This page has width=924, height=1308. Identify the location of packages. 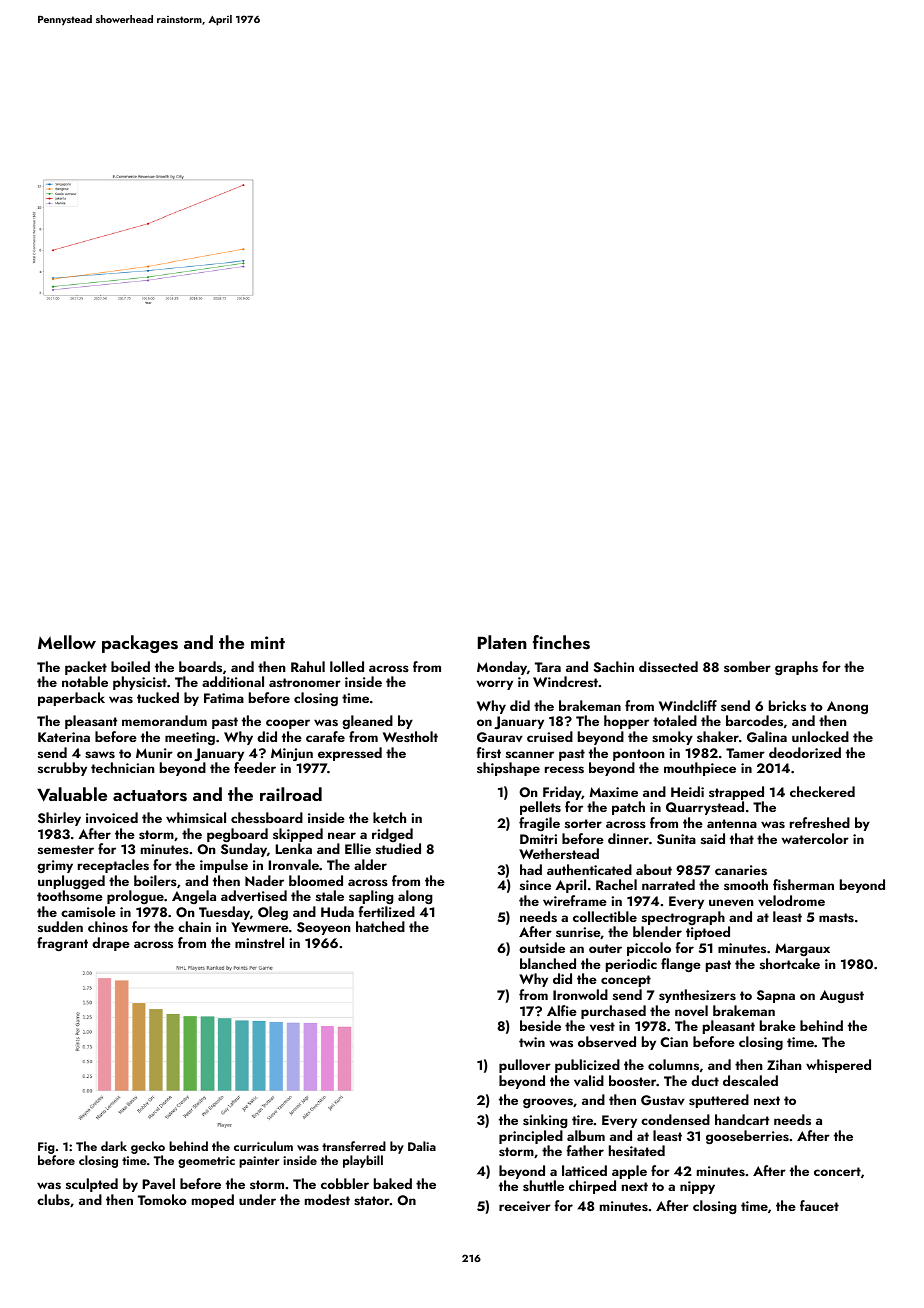
(140, 644).
